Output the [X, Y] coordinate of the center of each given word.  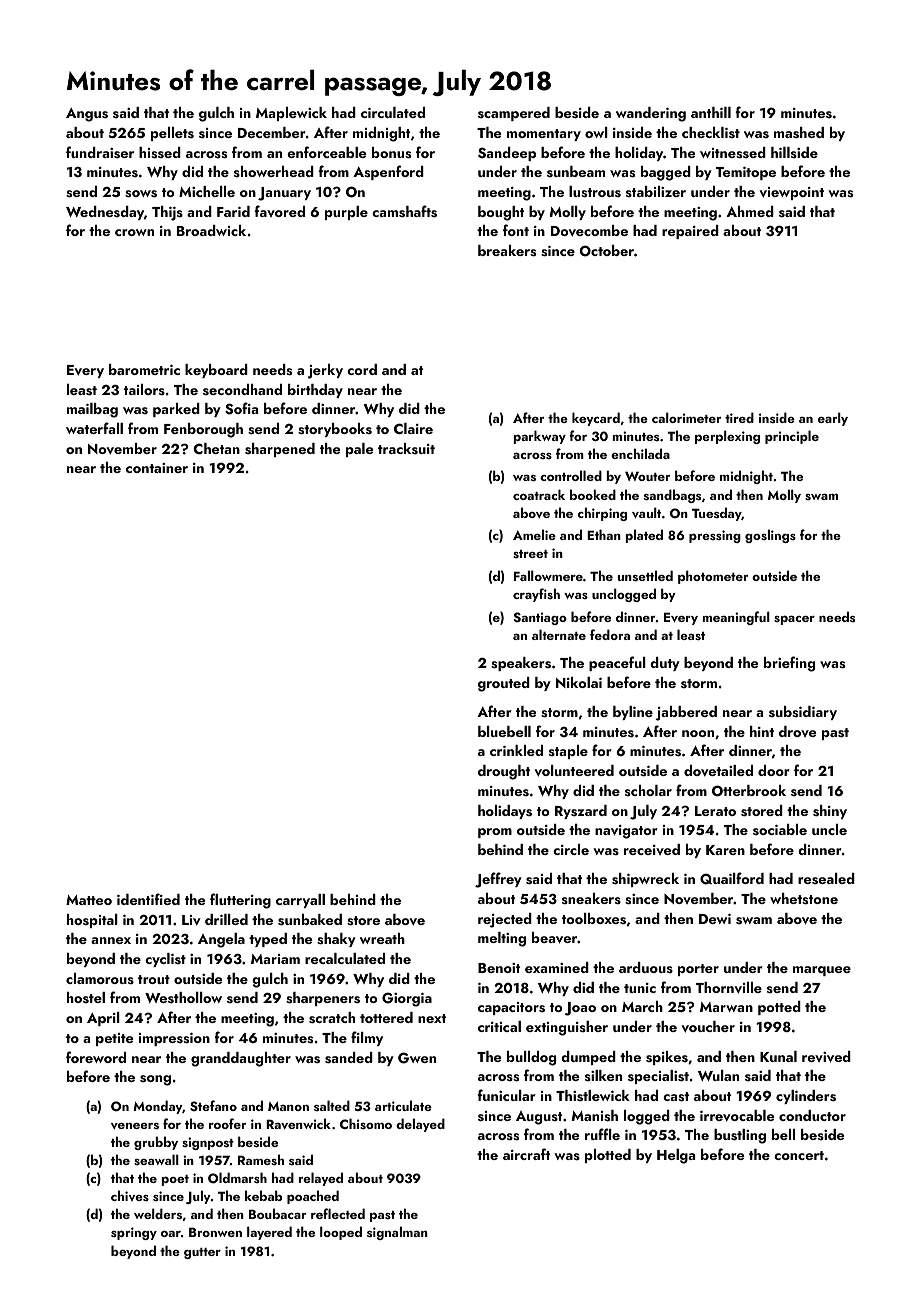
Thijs [167, 213]
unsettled [645, 575]
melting [502, 939]
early [833, 419]
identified [148, 899]
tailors [144, 389]
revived [826, 1057]
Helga [676, 1156]
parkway [540, 437]
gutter [202, 1253]
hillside [794, 152]
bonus [391, 153]
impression [174, 1039]
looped [341, 1233]
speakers [521, 664]
